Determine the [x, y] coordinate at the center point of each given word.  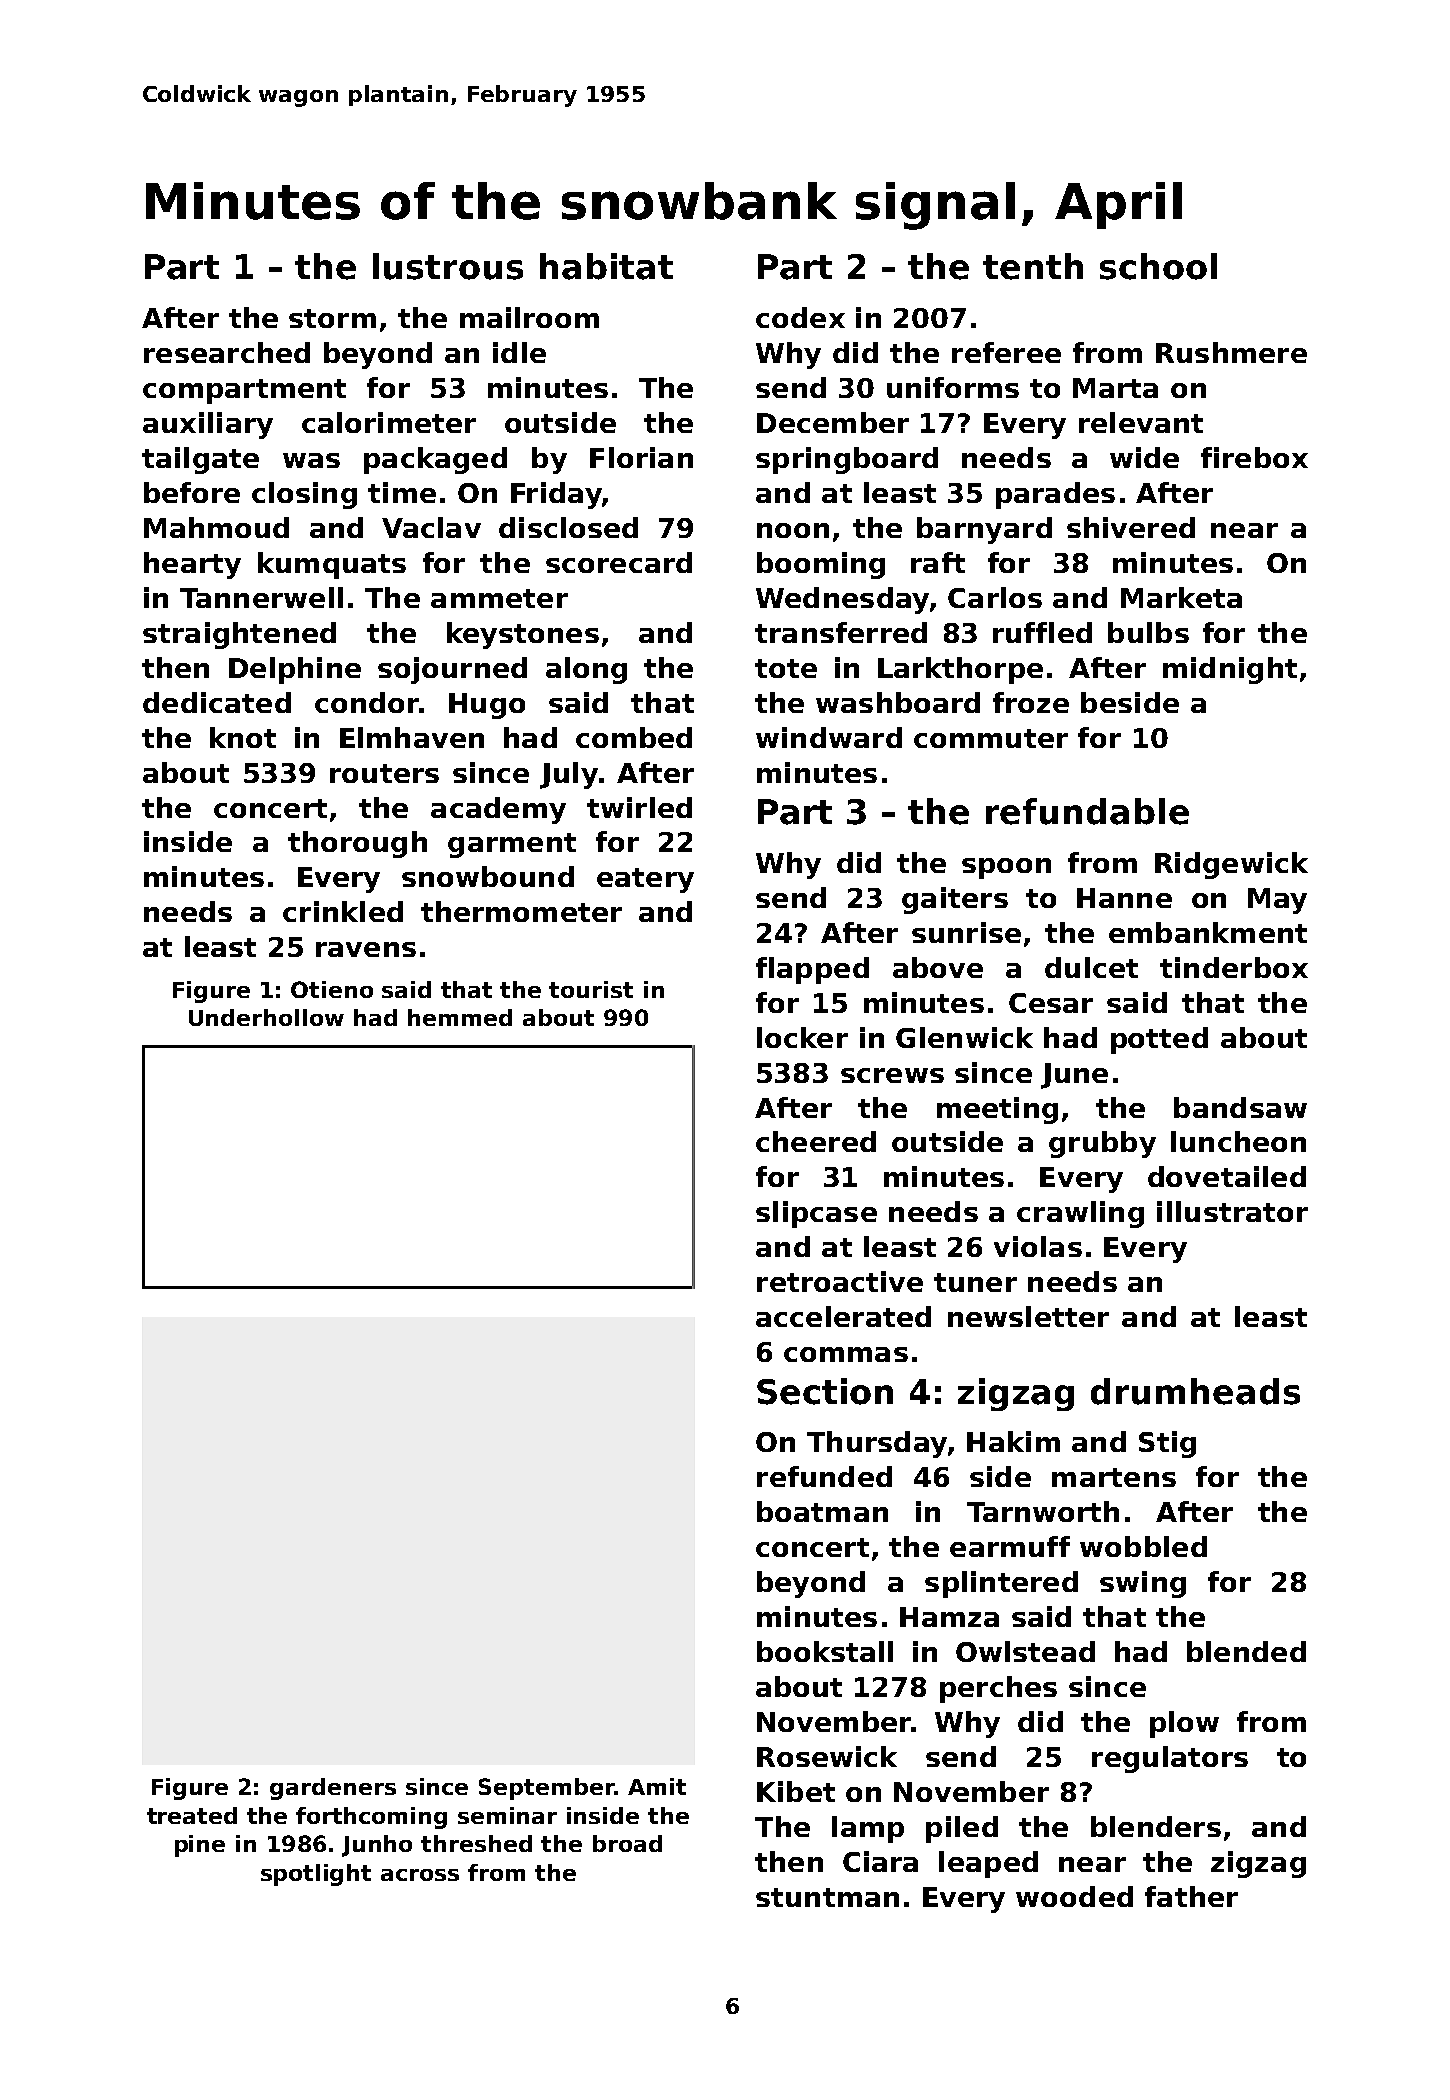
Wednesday [842, 600]
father [1191, 1896]
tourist [591, 989]
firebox [1254, 457]
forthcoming [371, 1818]
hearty [192, 565]
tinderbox [1234, 967]
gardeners [333, 1789]
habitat [606, 266]
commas [846, 1354]
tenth [1033, 266]
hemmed [460, 1017]
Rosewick [827, 1756]
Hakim [1013, 1441]
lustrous [448, 266]
